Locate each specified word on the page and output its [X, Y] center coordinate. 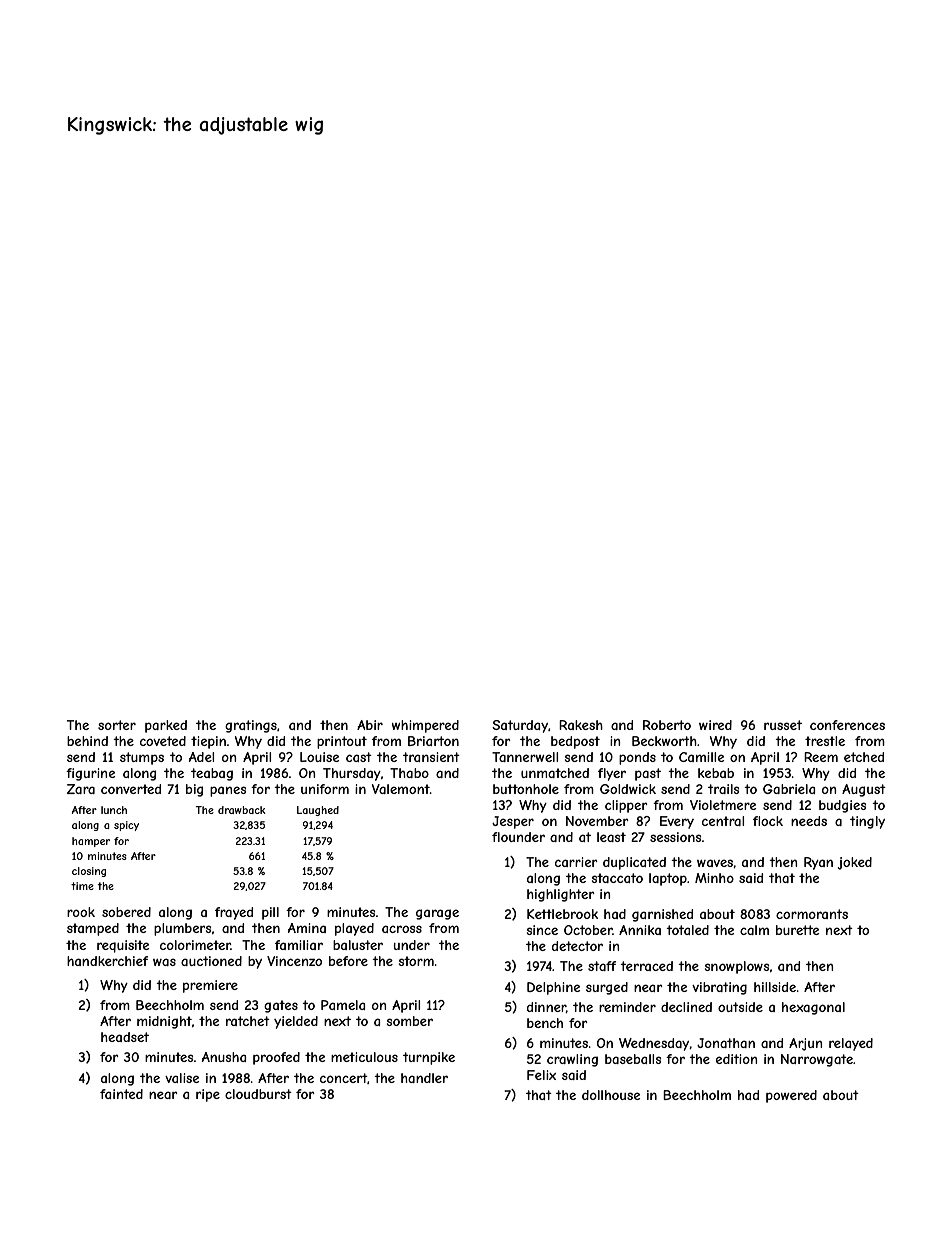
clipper [626, 806]
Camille [701, 757]
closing [89, 872]
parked [166, 726]
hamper [91, 842]
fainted [121, 1094]
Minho [714, 878]
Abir [370, 725]
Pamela [343, 1005]
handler [424, 1078]
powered [791, 1096]
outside [740, 1007]
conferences [847, 725]
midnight [164, 1022]
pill [270, 913]
